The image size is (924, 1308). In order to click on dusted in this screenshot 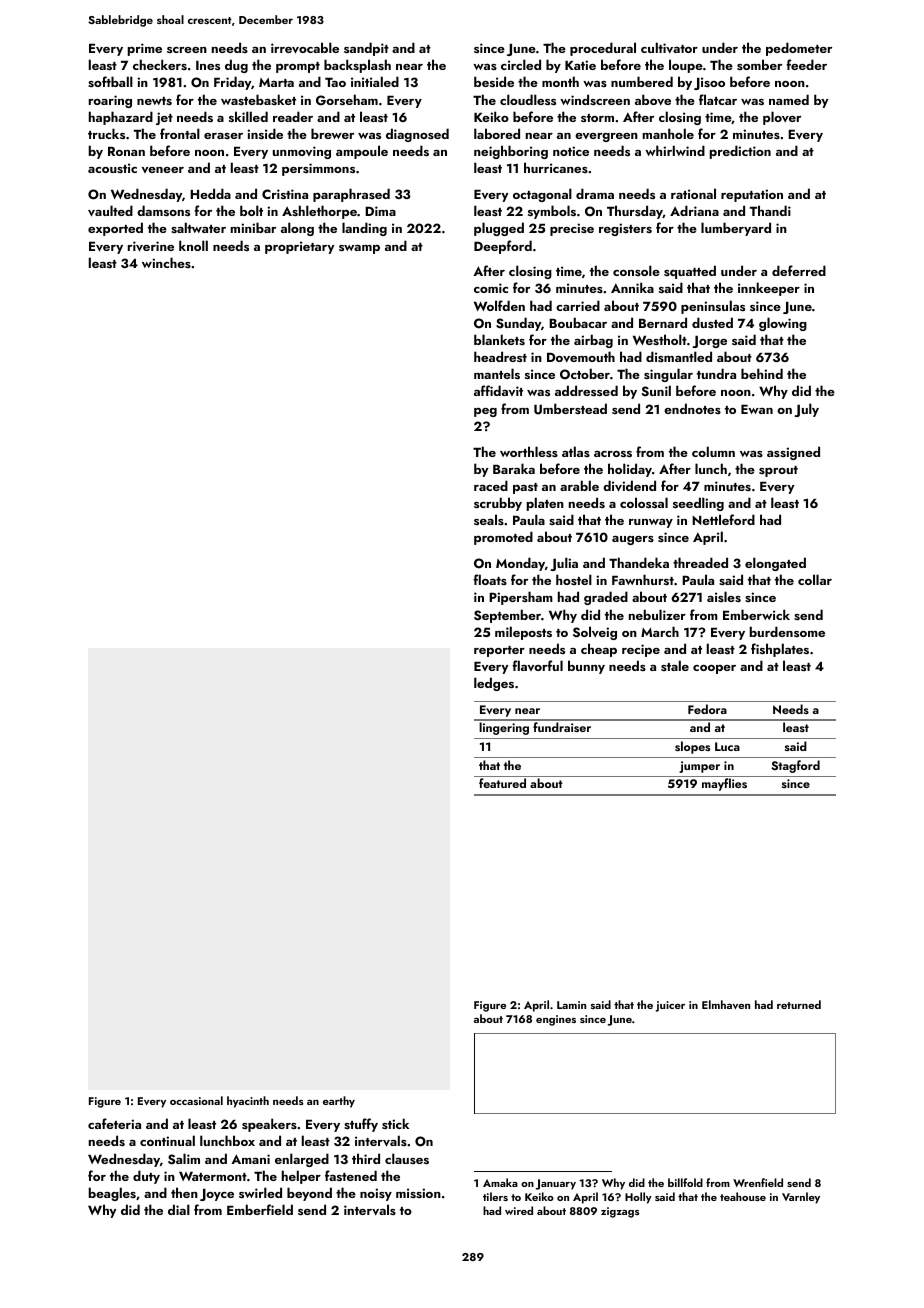, I will do `click(712, 322)`.
